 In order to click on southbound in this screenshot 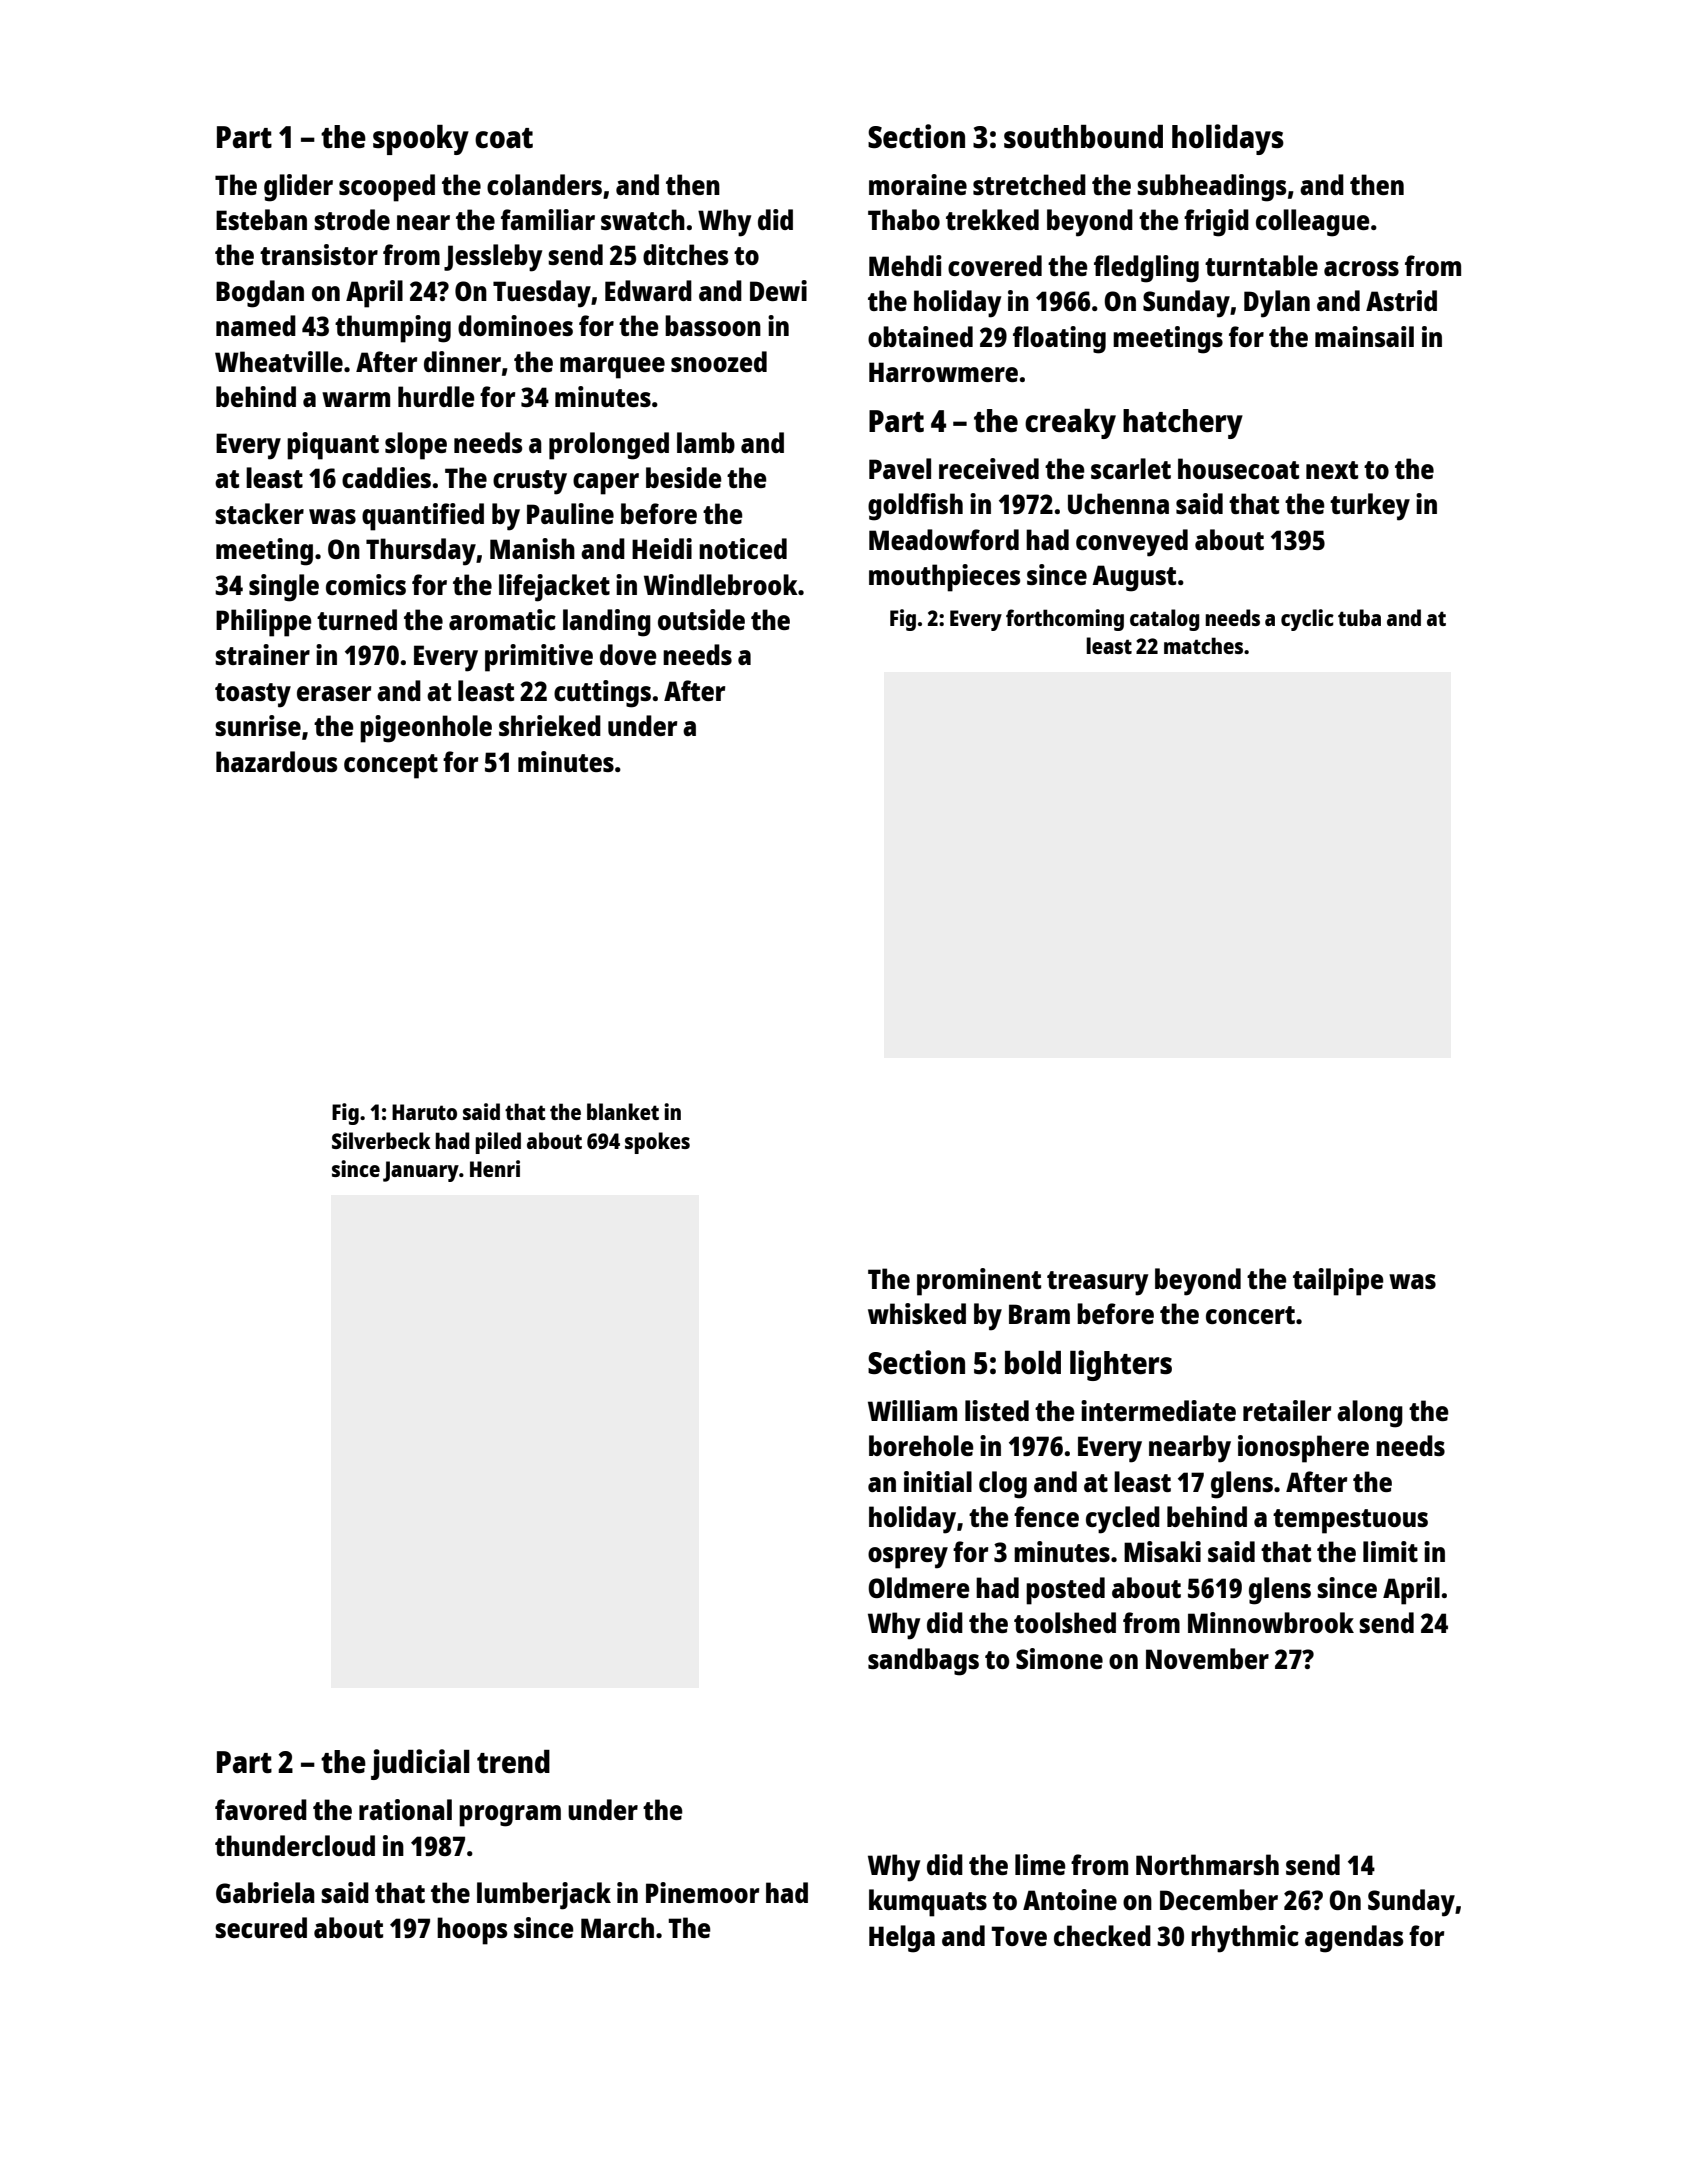, I will do `click(1083, 137)`.
